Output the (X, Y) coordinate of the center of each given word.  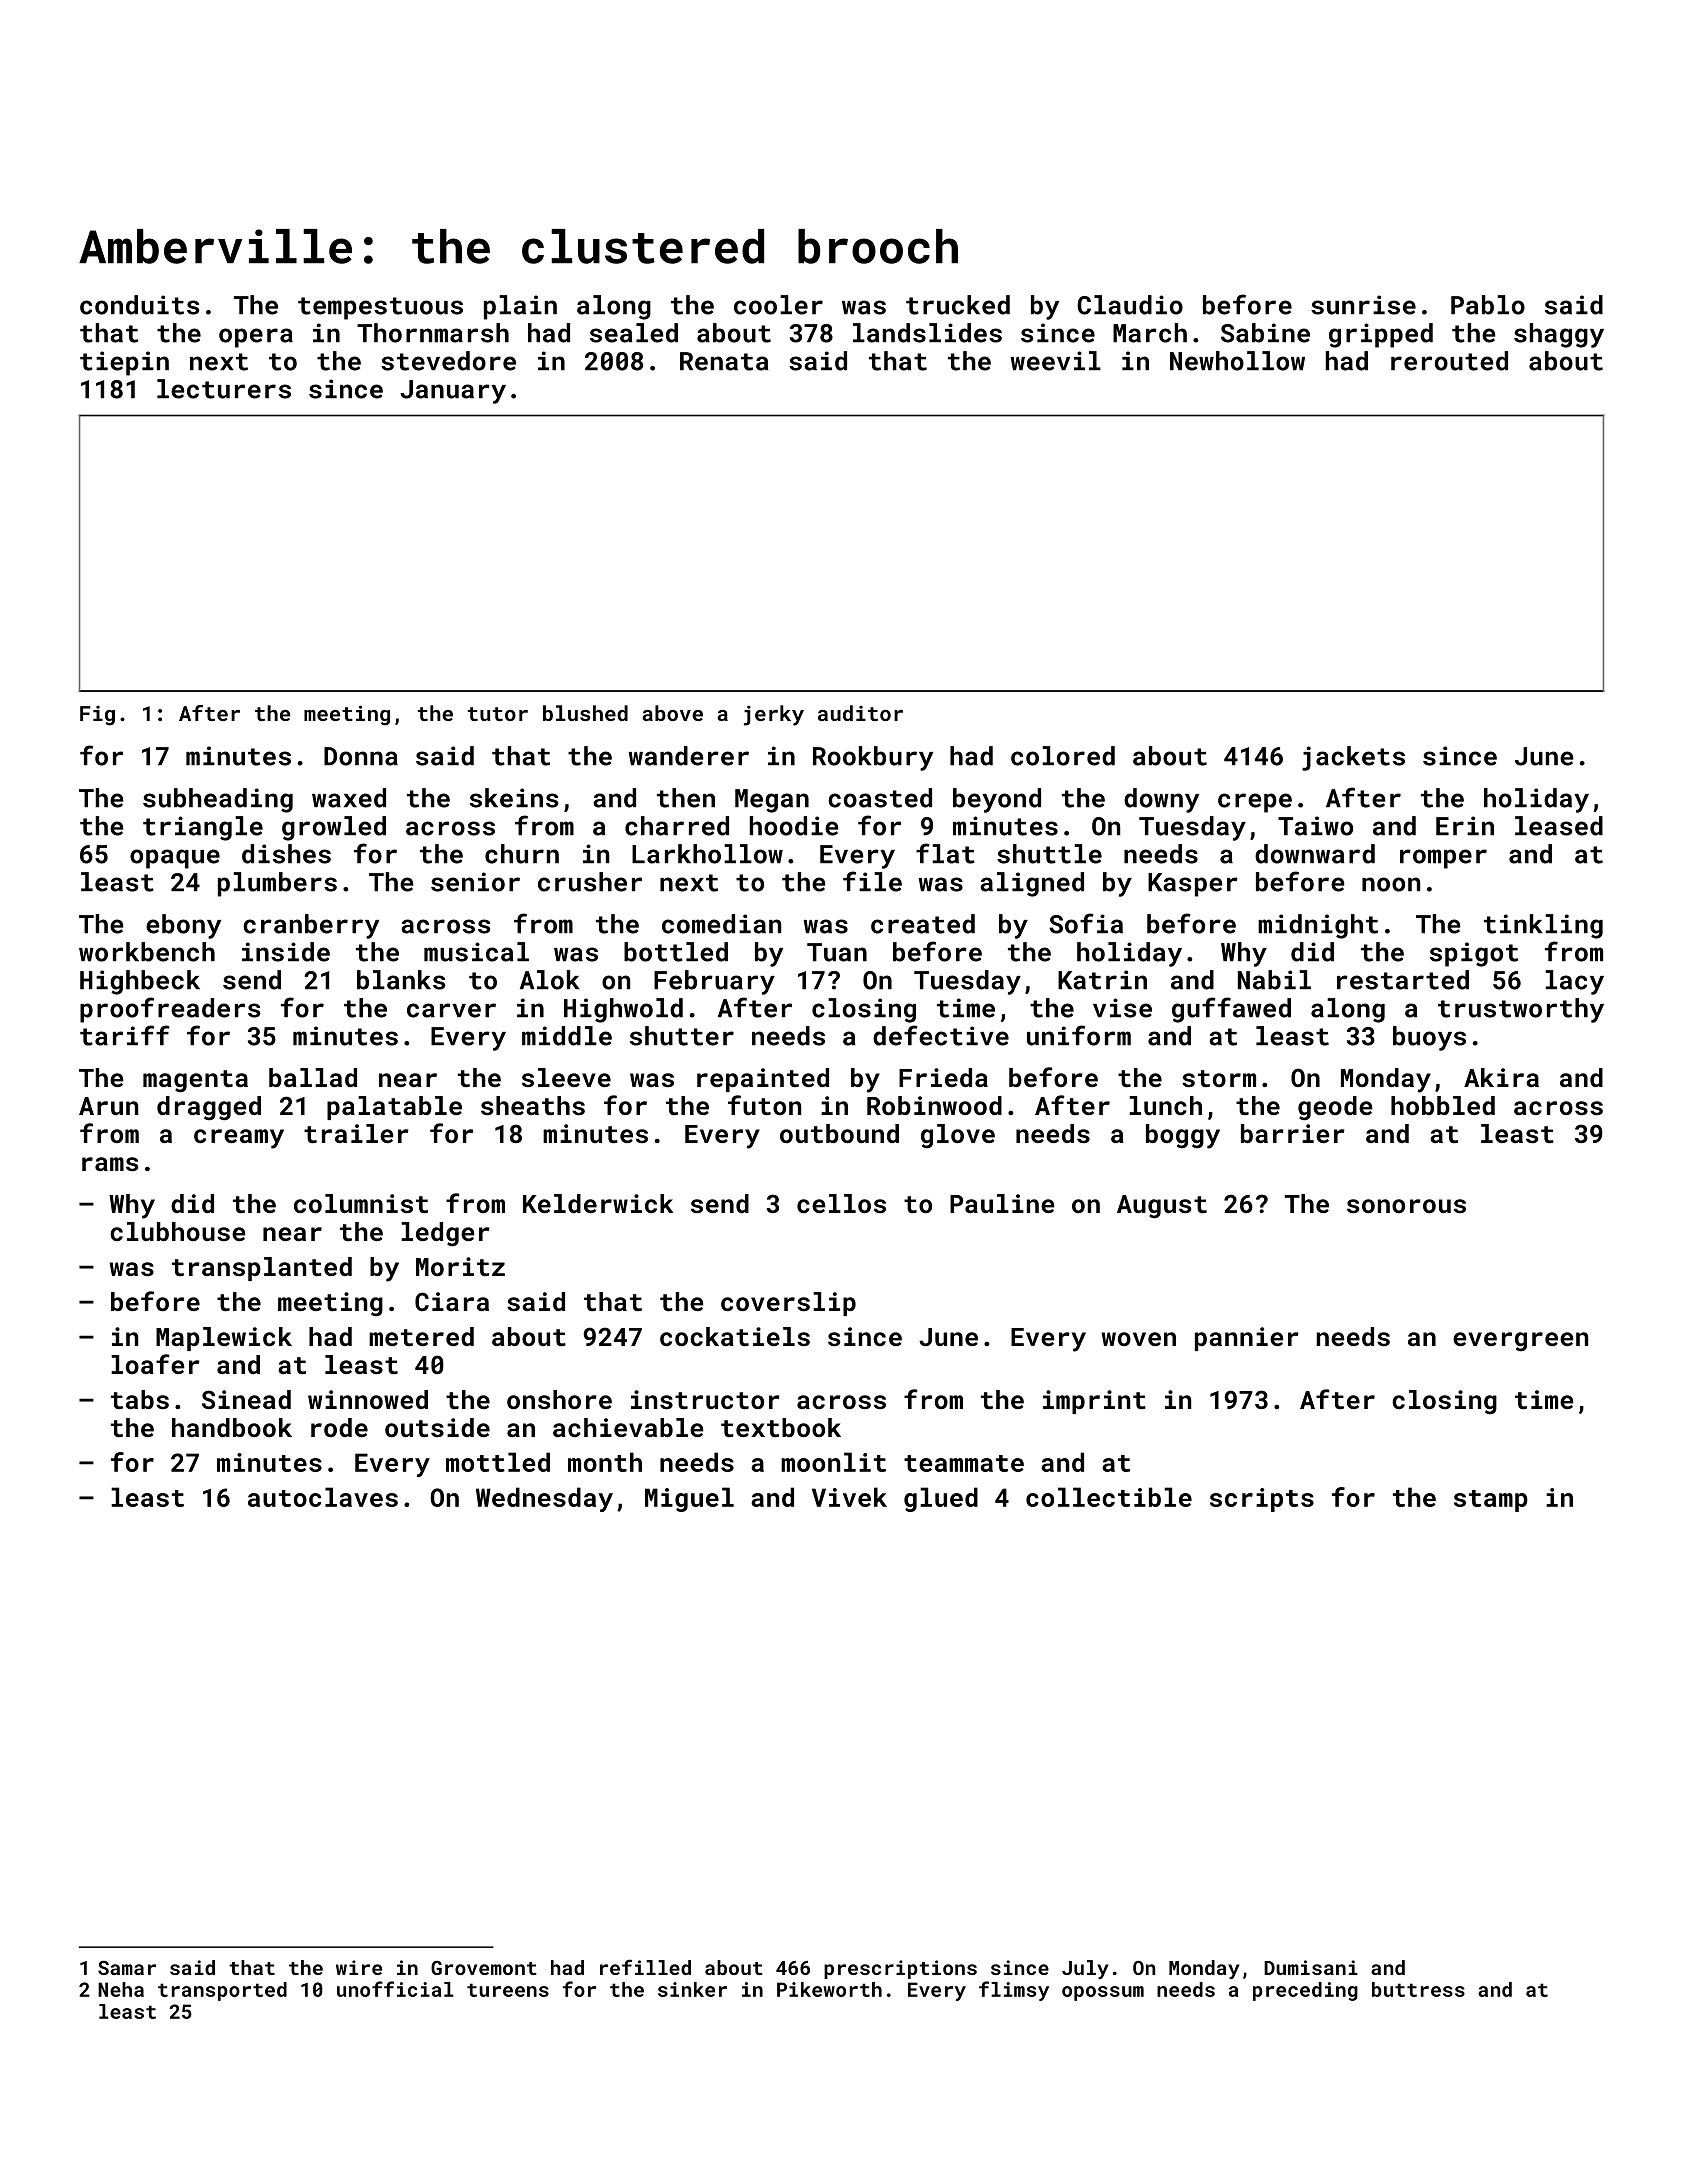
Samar (127, 1967)
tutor (498, 714)
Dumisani (1311, 1967)
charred (677, 826)
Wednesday (544, 1499)
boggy (1183, 1136)
